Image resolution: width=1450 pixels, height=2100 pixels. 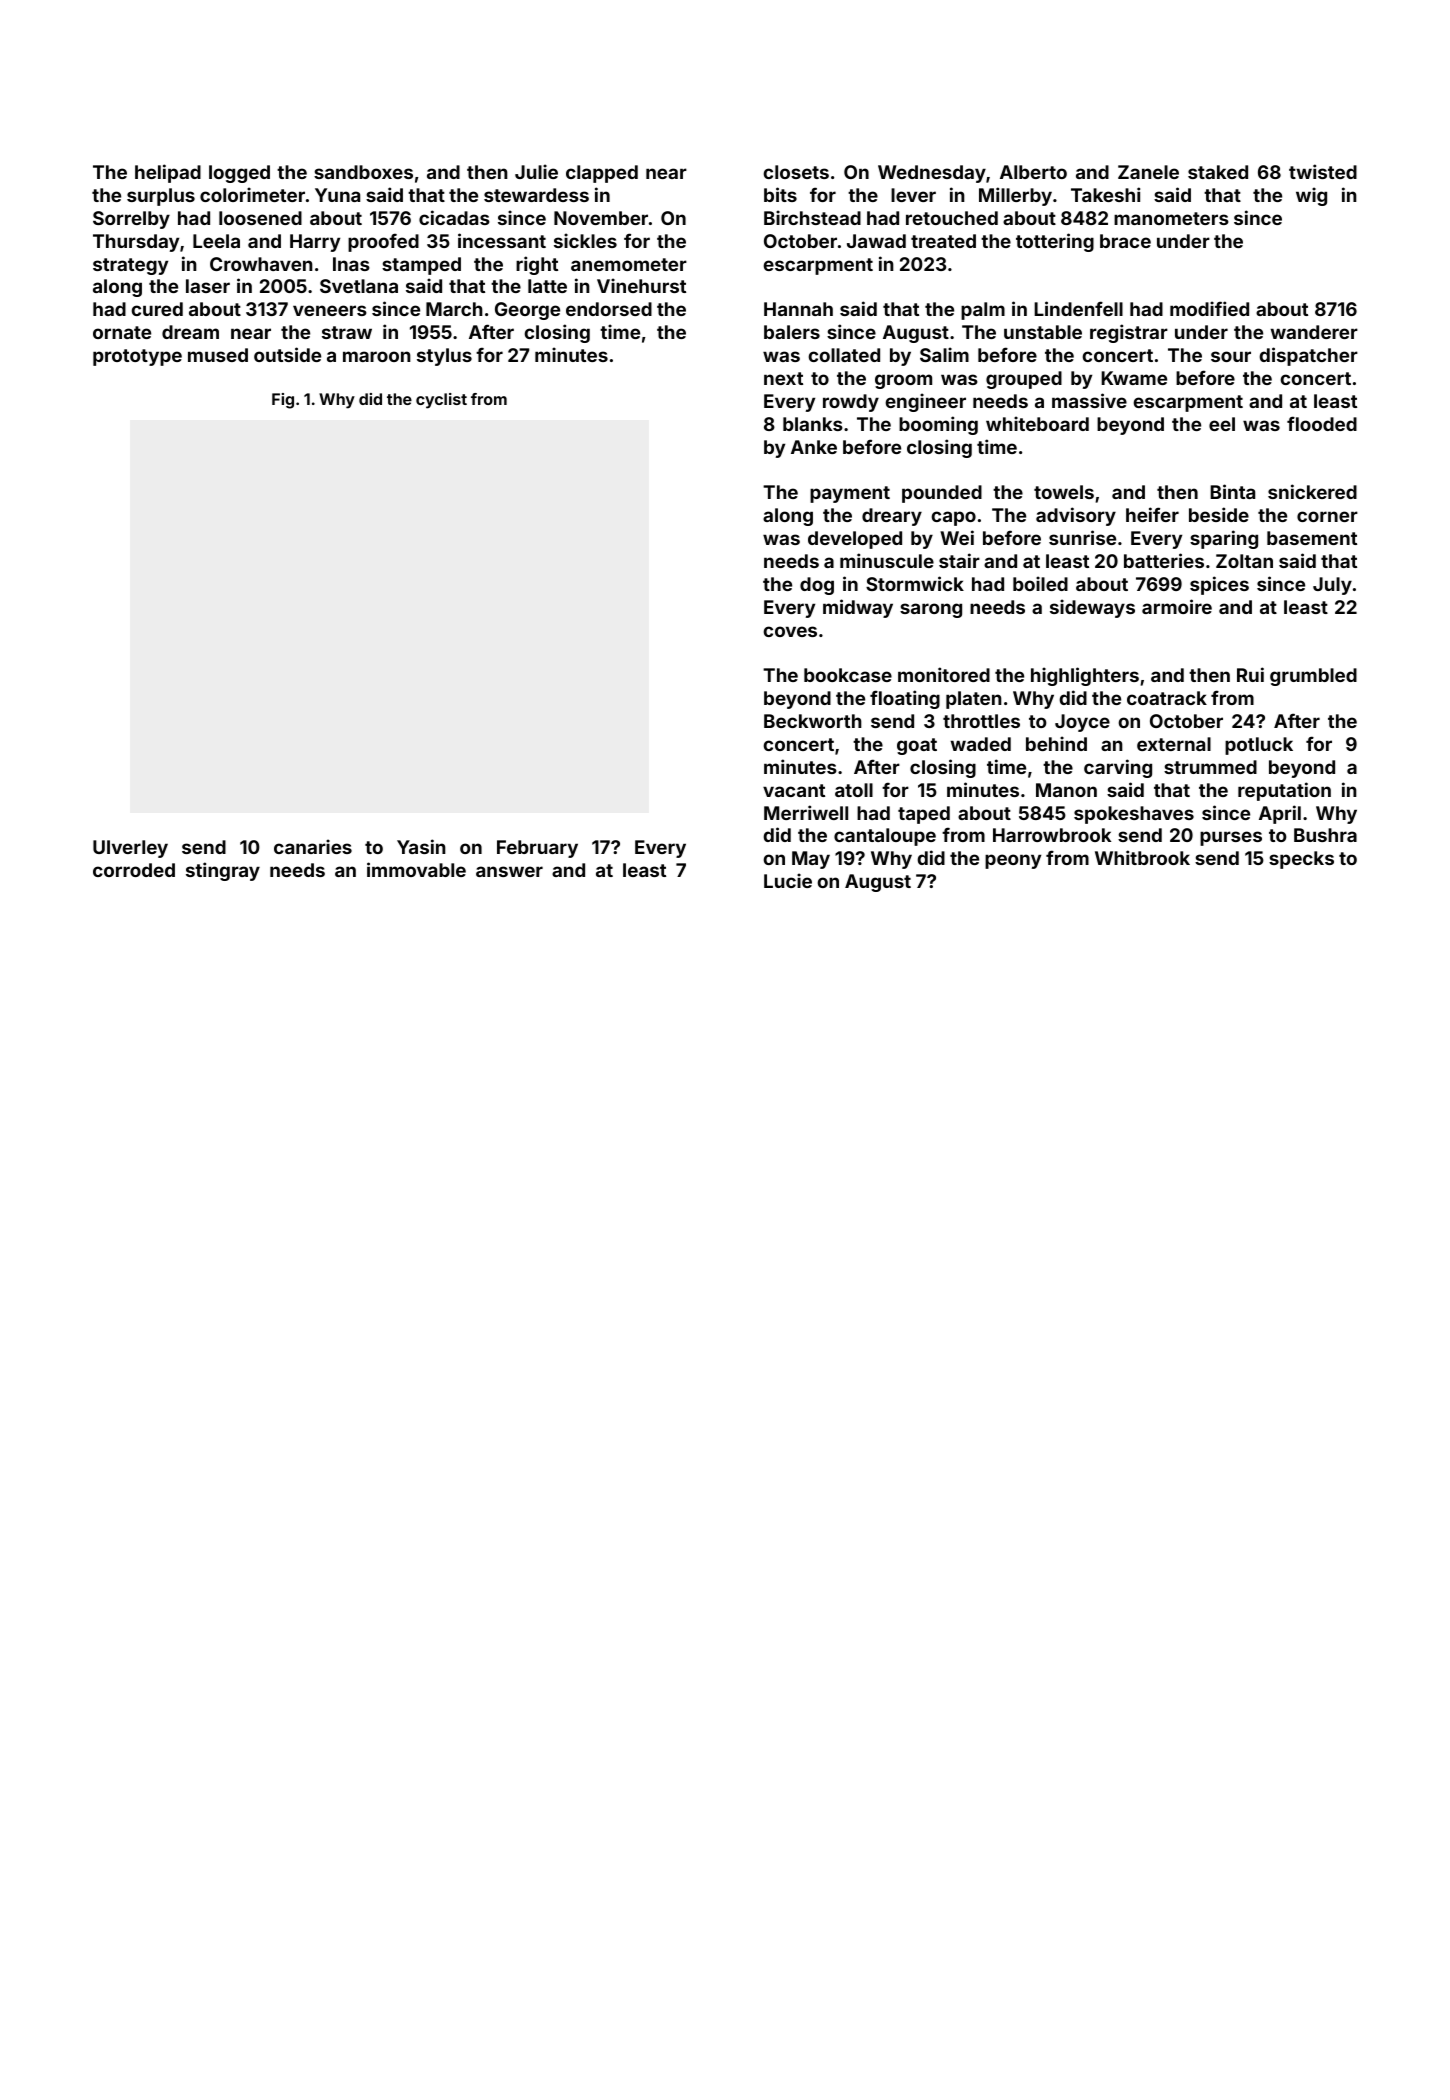 I want to click on bits, so click(x=780, y=194).
